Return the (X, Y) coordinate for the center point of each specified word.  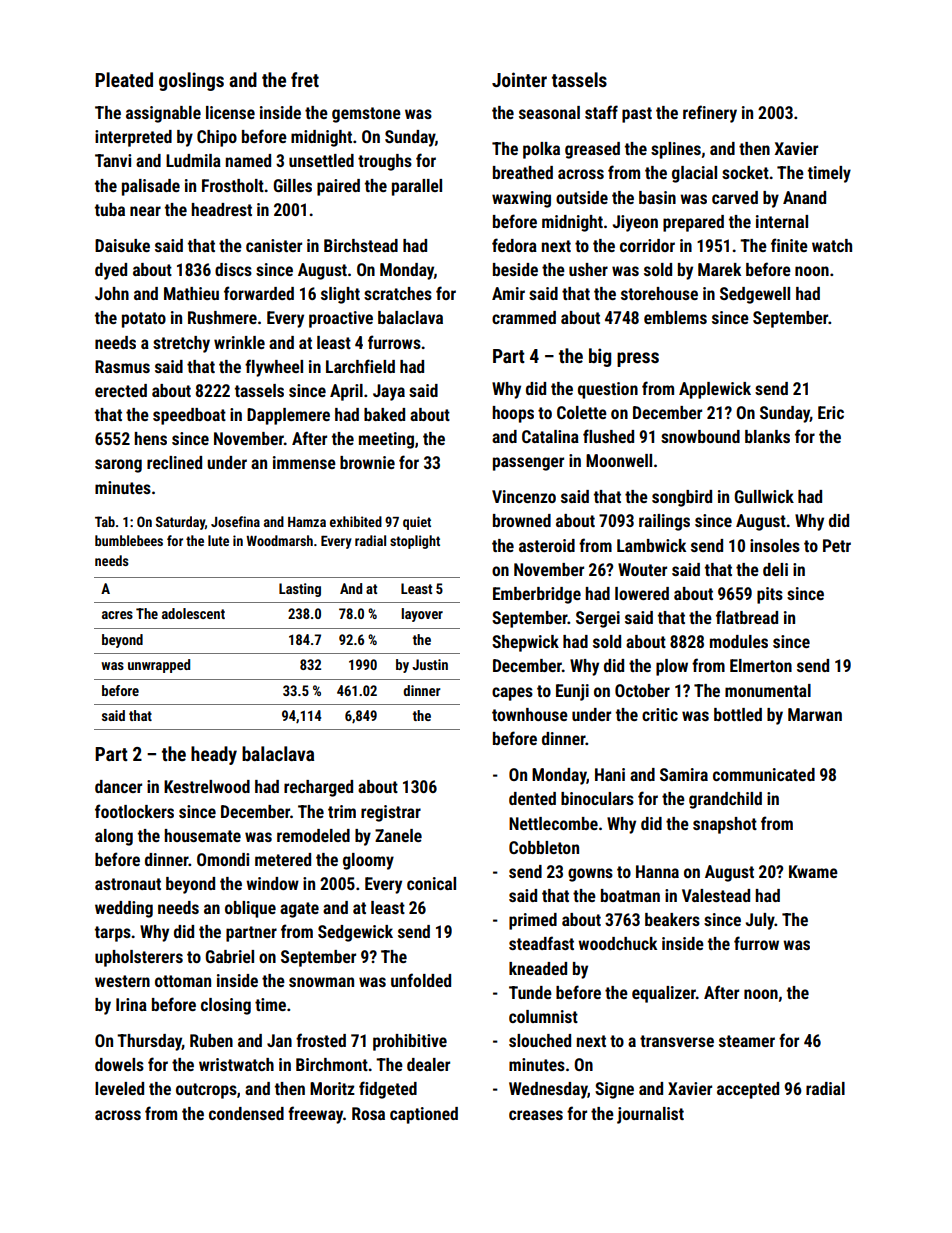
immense (304, 462)
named (248, 160)
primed (533, 921)
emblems (675, 317)
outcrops (206, 1091)
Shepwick (525, 643)
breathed (523, 172)
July (760, 921)
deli (775, 569)
